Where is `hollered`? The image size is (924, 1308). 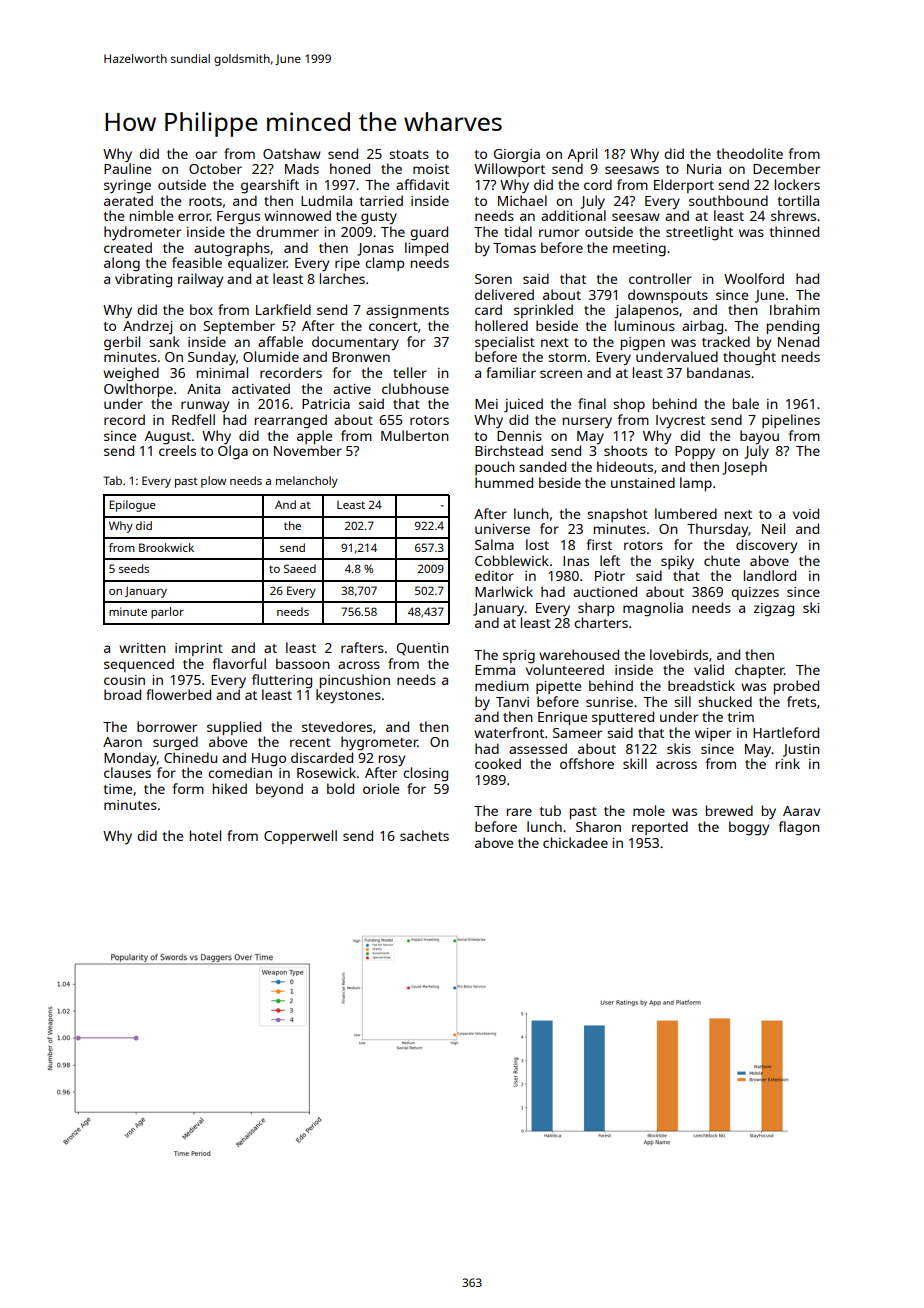 hollered is located at coordinates (501, 325).
